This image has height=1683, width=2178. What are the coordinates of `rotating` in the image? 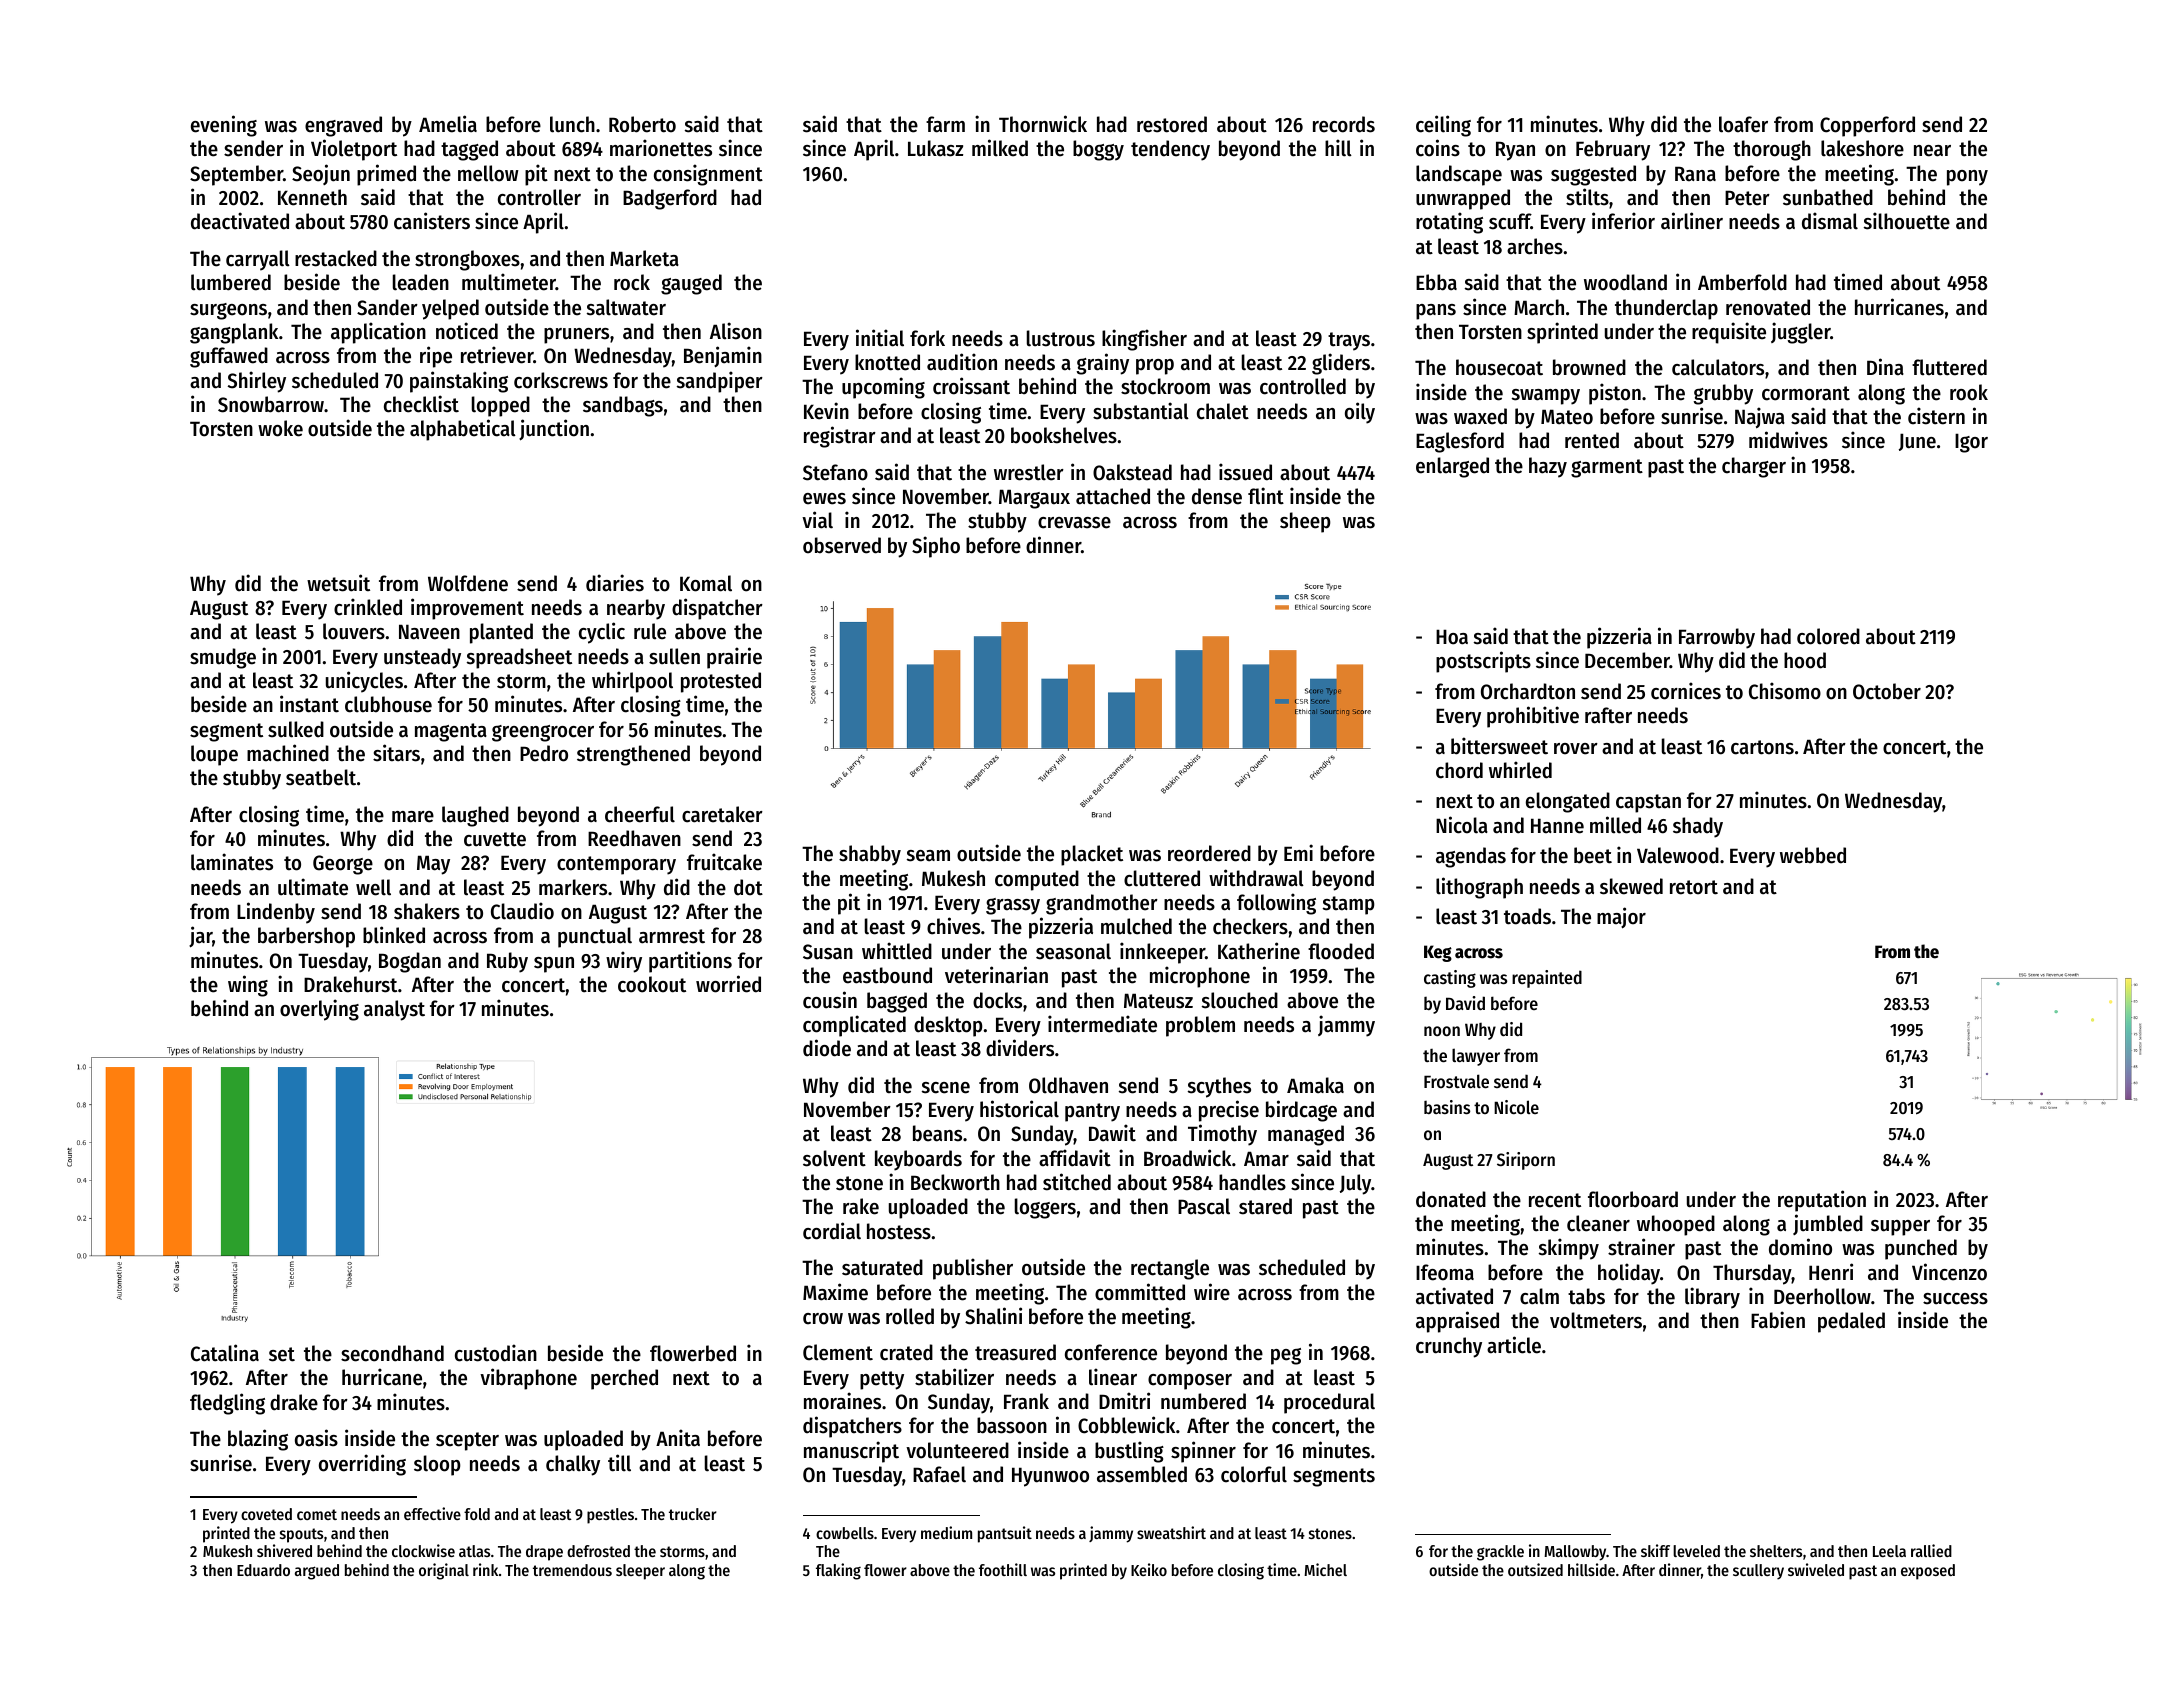 It's located at (1449, 223).
